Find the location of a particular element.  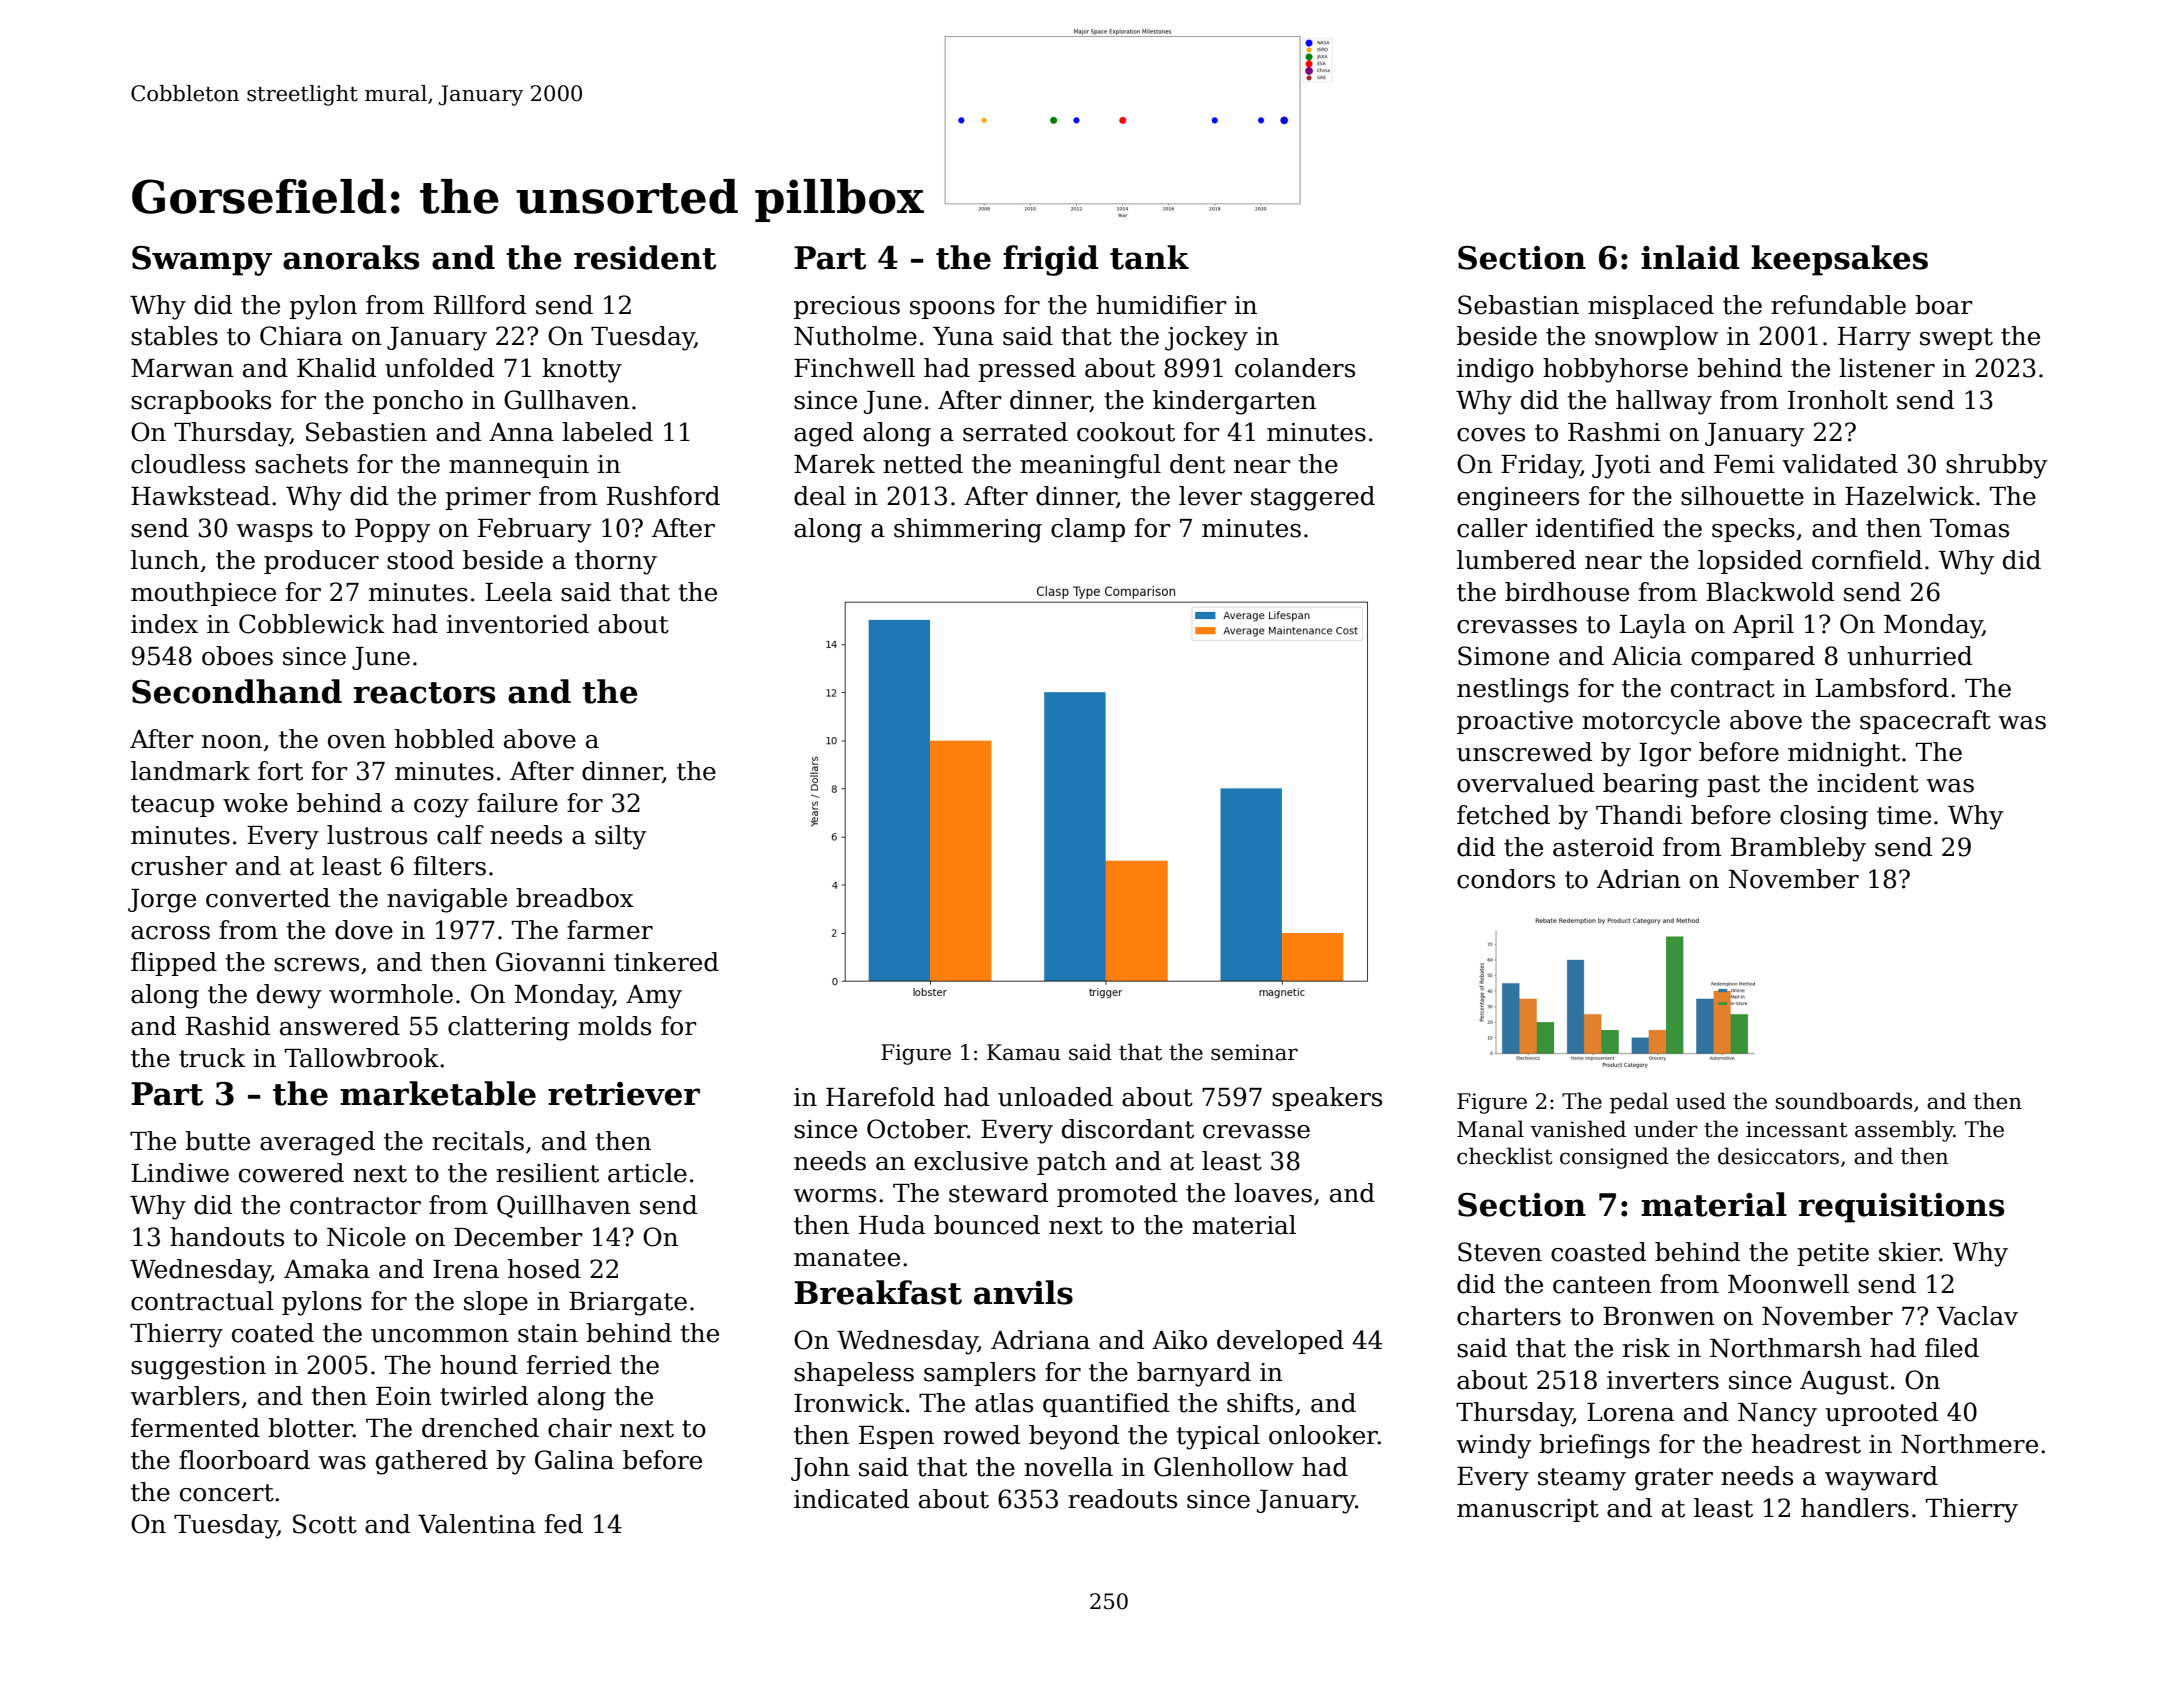

tank is located at coordinates (1149, 257).
